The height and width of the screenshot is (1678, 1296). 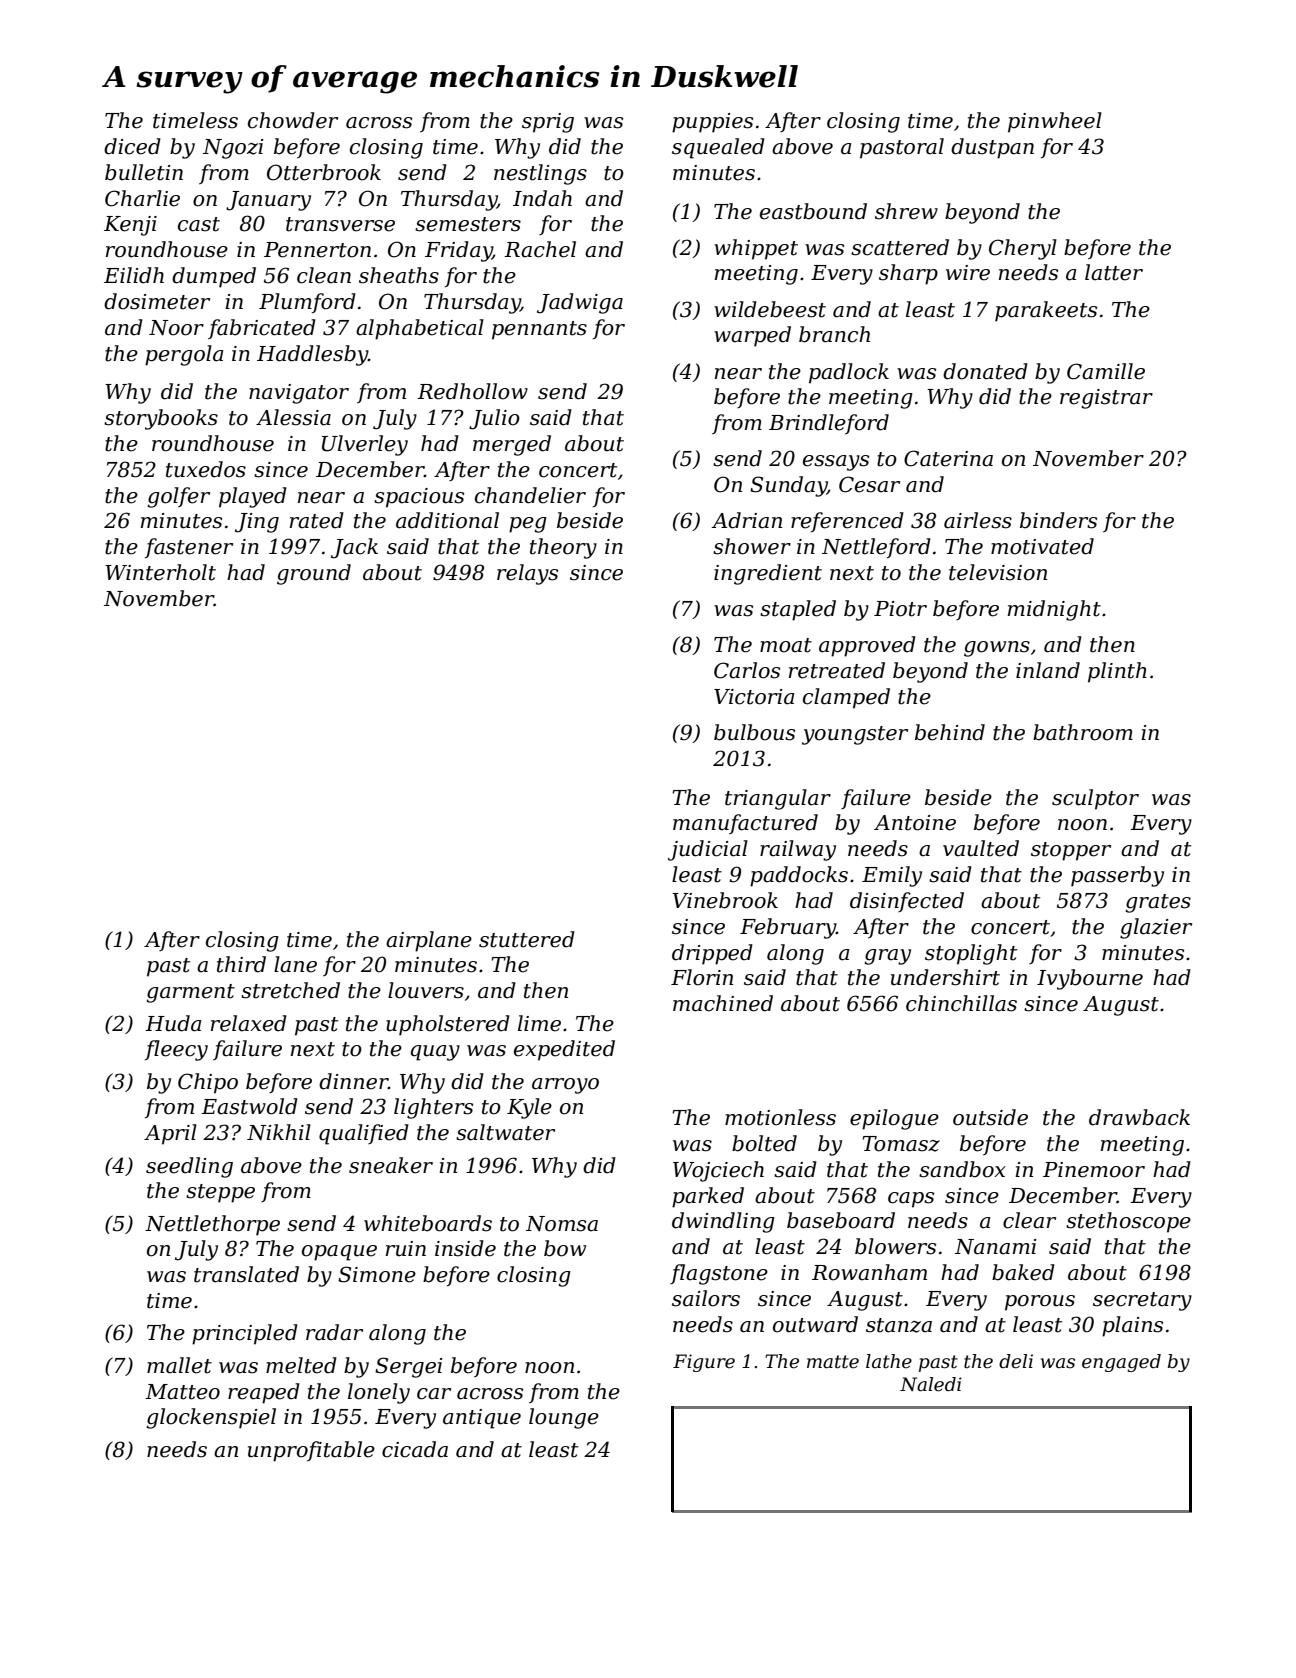 What do you see at coordinates (712, 123) in the screenshot?
I see `puppies` at bounding box center [712, 123].
